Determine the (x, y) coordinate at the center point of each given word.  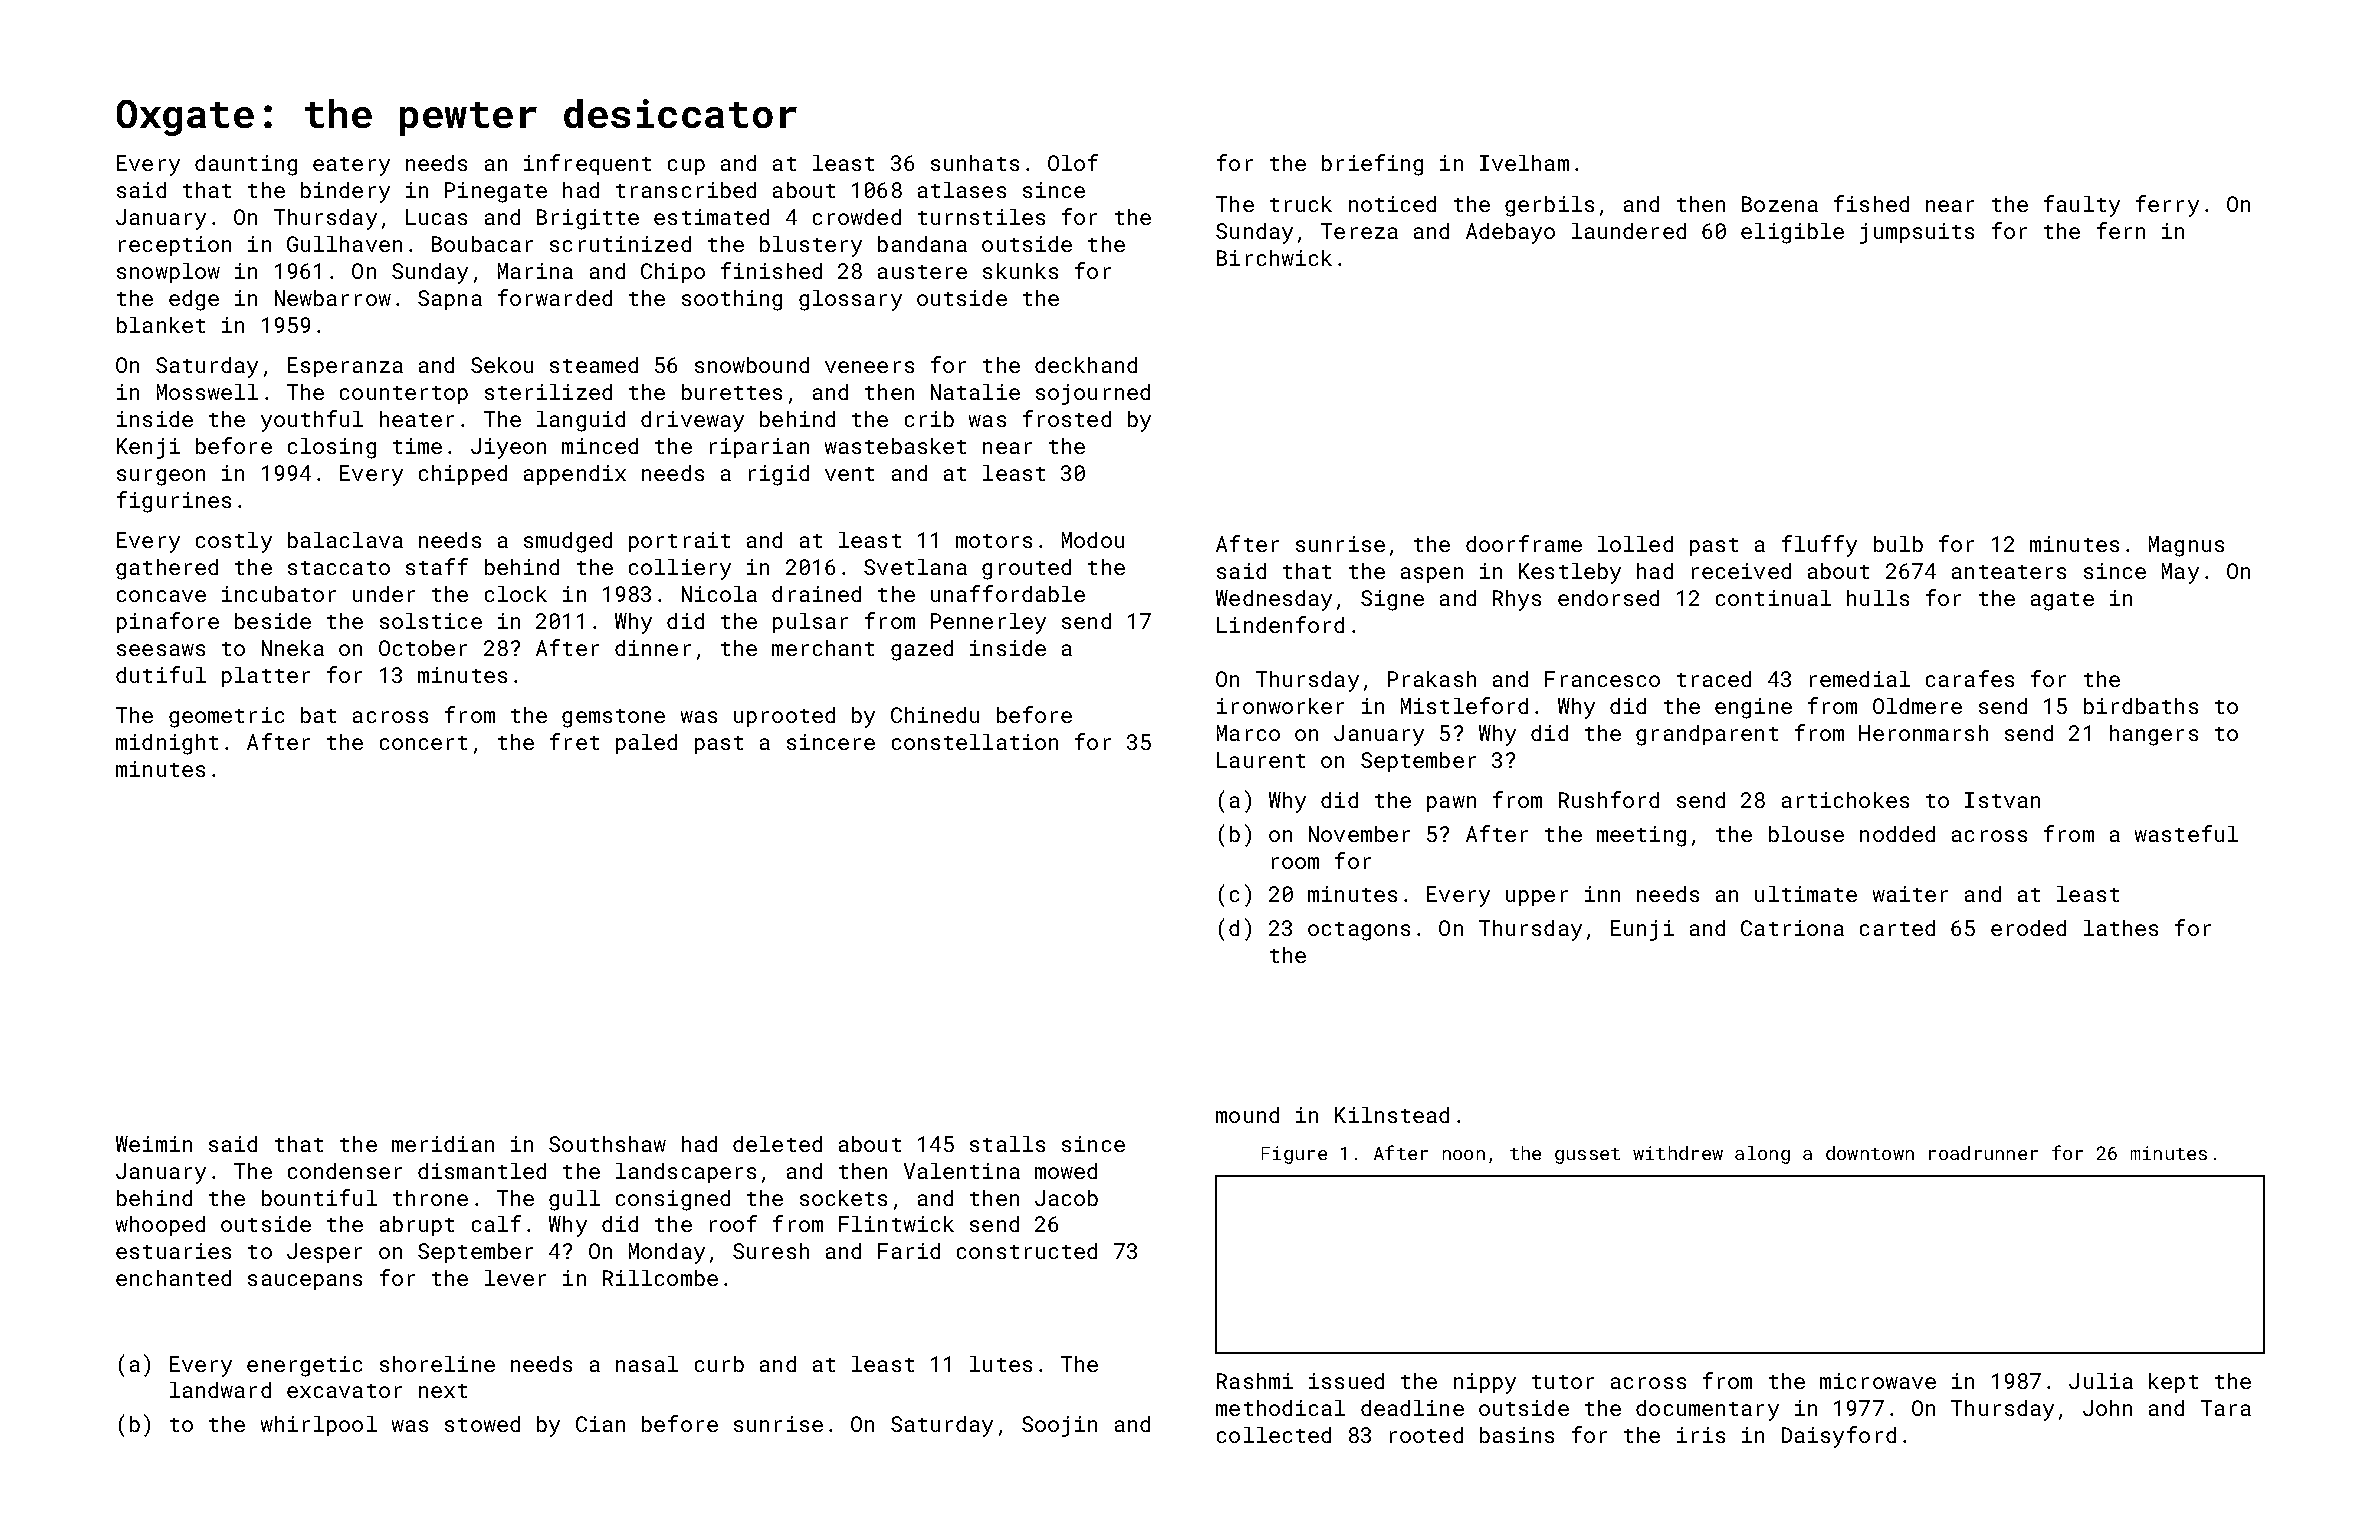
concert (423, 743)
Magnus (2186, 546)
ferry (2167, 206)
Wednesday (1274, 600)
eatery (351, 166)
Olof (1073, 162)
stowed (482, 1424)
